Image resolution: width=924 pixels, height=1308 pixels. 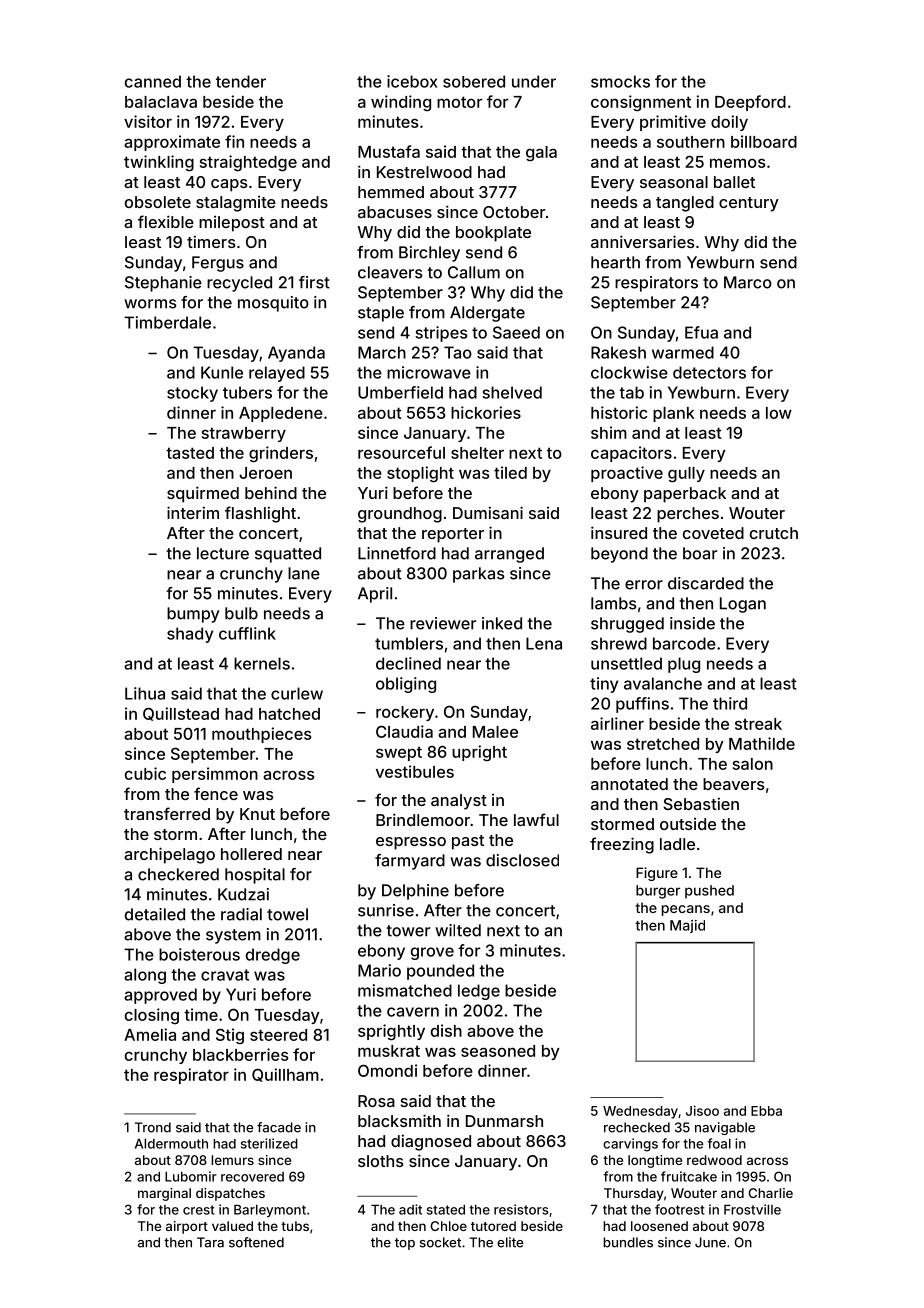 I want to click on bulb, so click(x=241, y=613).
